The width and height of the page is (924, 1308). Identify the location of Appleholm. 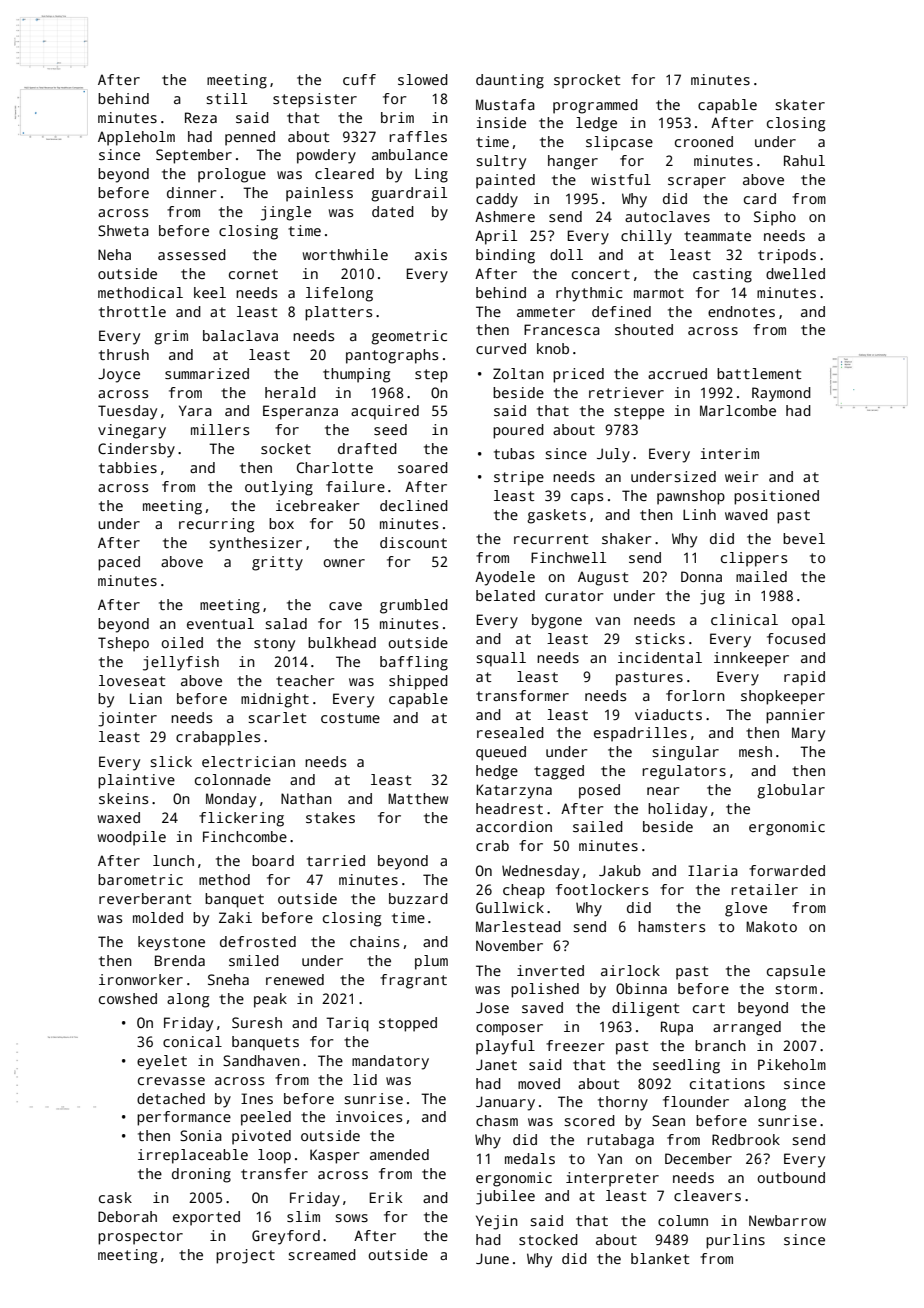
(136, 138).
